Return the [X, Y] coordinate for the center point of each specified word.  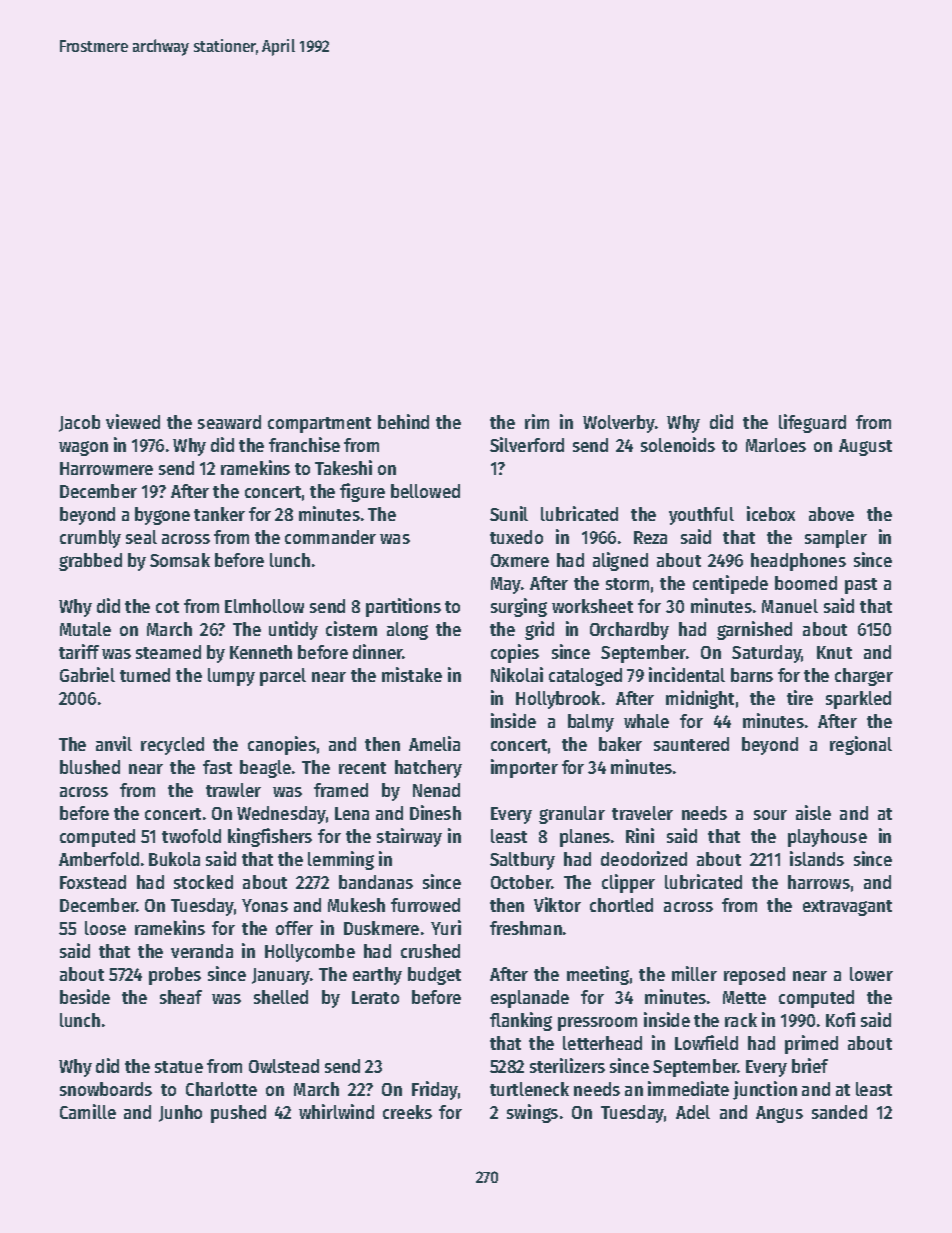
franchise [304, 444]
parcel [283, 677]
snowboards [106, 1089]
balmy [591, 723]
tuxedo [516, 537]
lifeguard [812, 423]
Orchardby [629, 631]
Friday [435, 1090]
